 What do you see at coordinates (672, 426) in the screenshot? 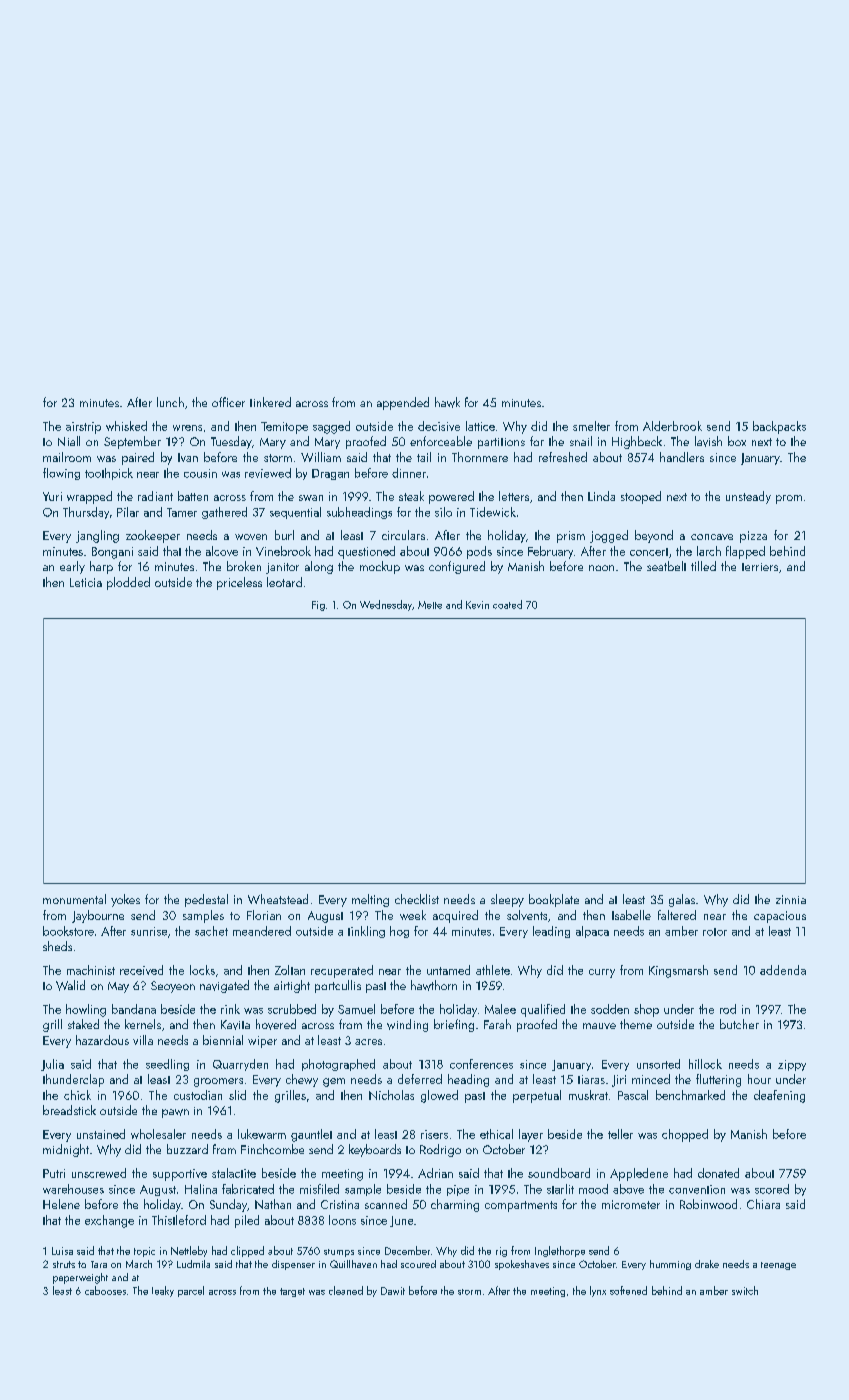
I see `Alderbrook` at bounding box center [672, 426].
